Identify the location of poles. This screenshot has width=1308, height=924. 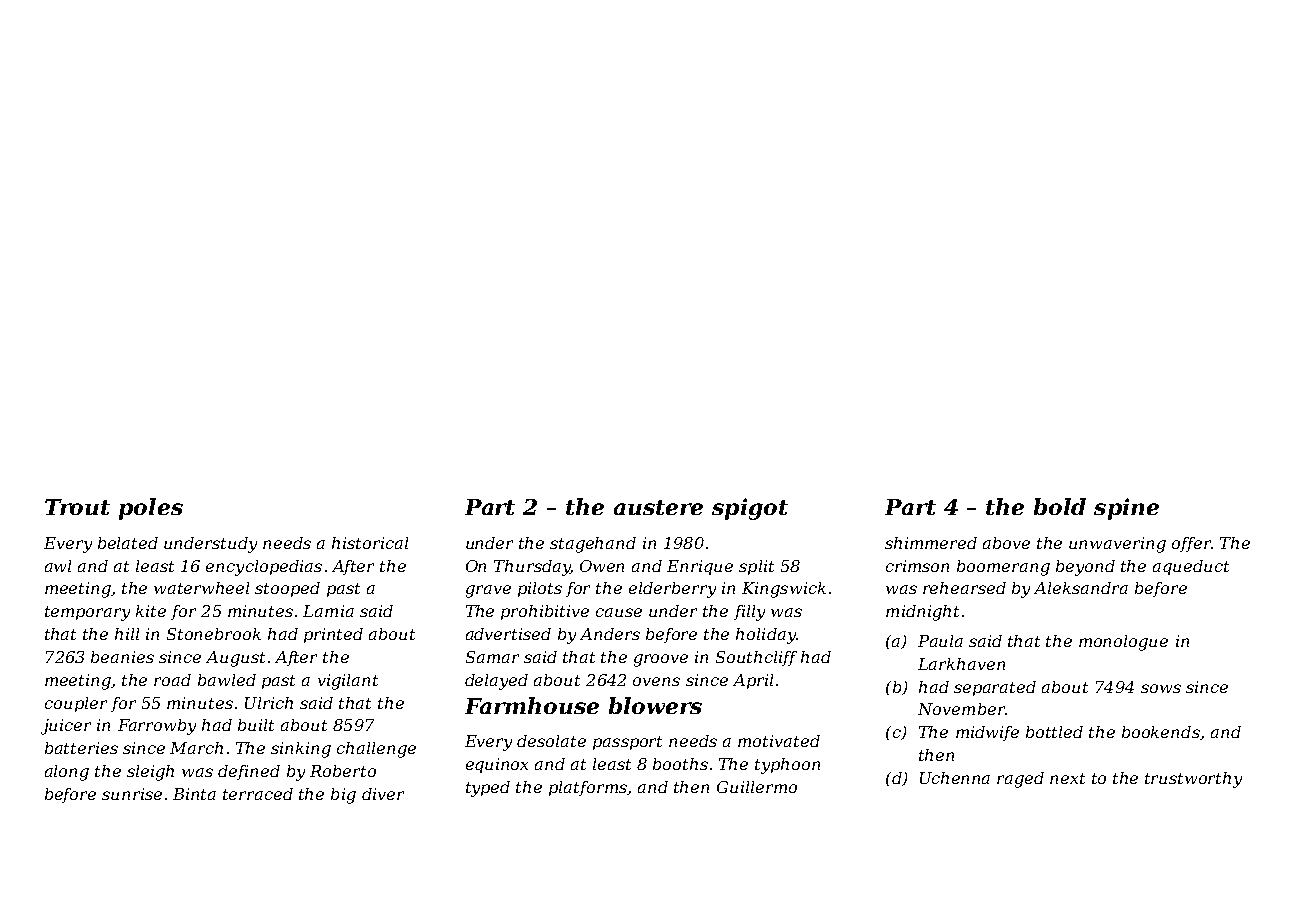
(151, 509).
